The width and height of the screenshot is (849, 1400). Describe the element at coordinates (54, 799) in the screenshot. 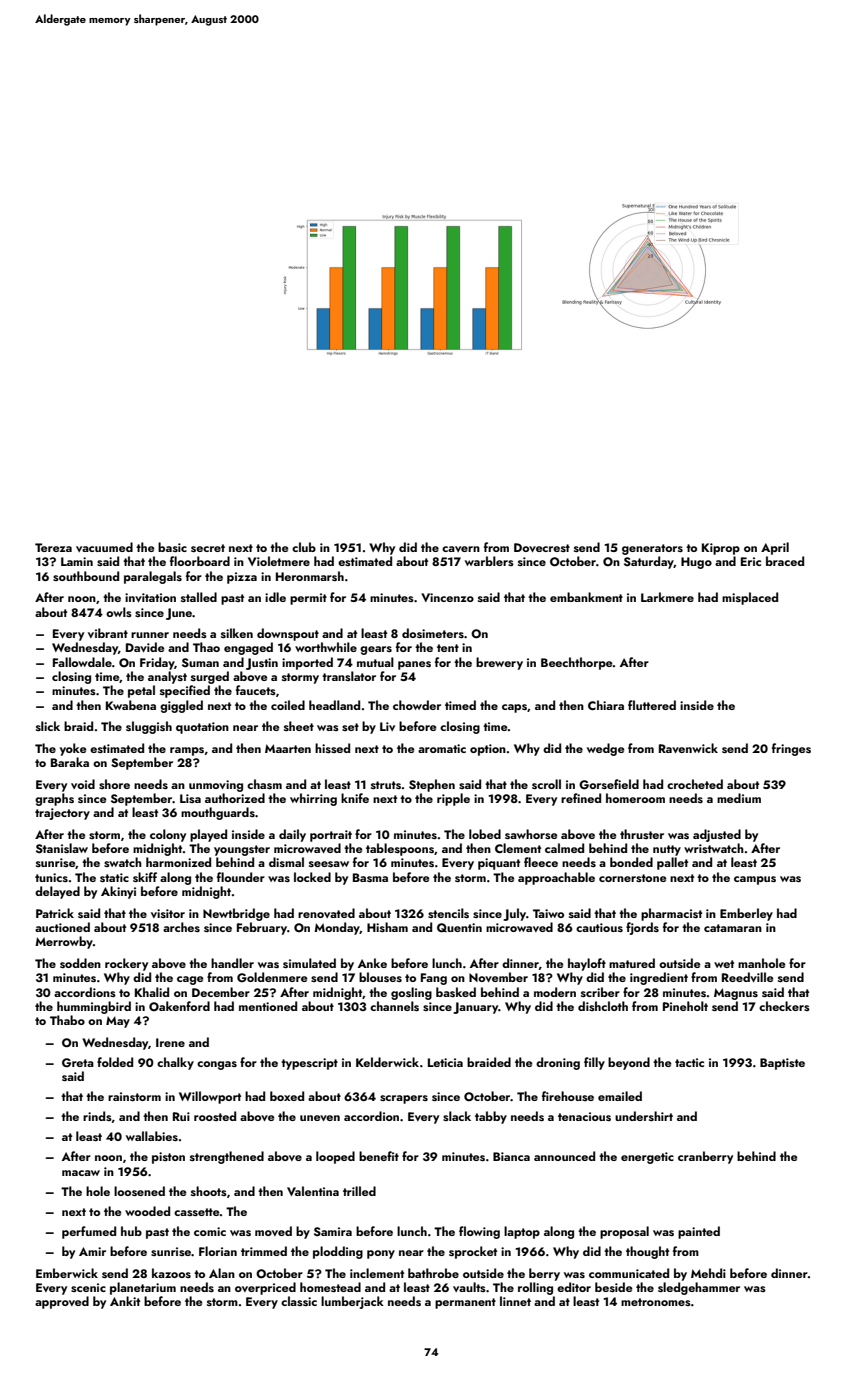

I see `graphs` at that location.
